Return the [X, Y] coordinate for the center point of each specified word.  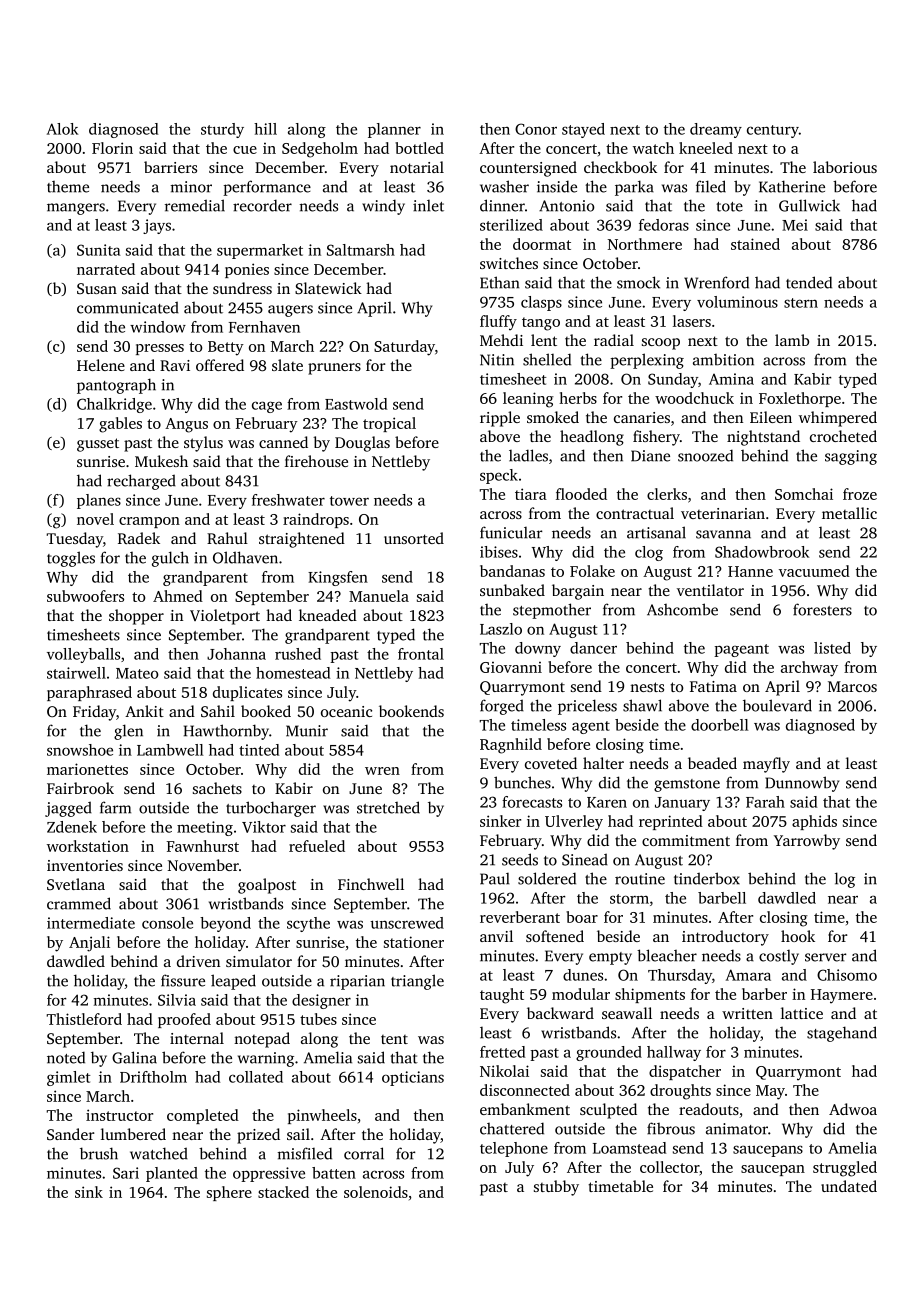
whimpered [838, 419]
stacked [283, 1192]
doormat [542, 244]
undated [849, 1186]
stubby [556, 1188]
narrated [106, 269]
